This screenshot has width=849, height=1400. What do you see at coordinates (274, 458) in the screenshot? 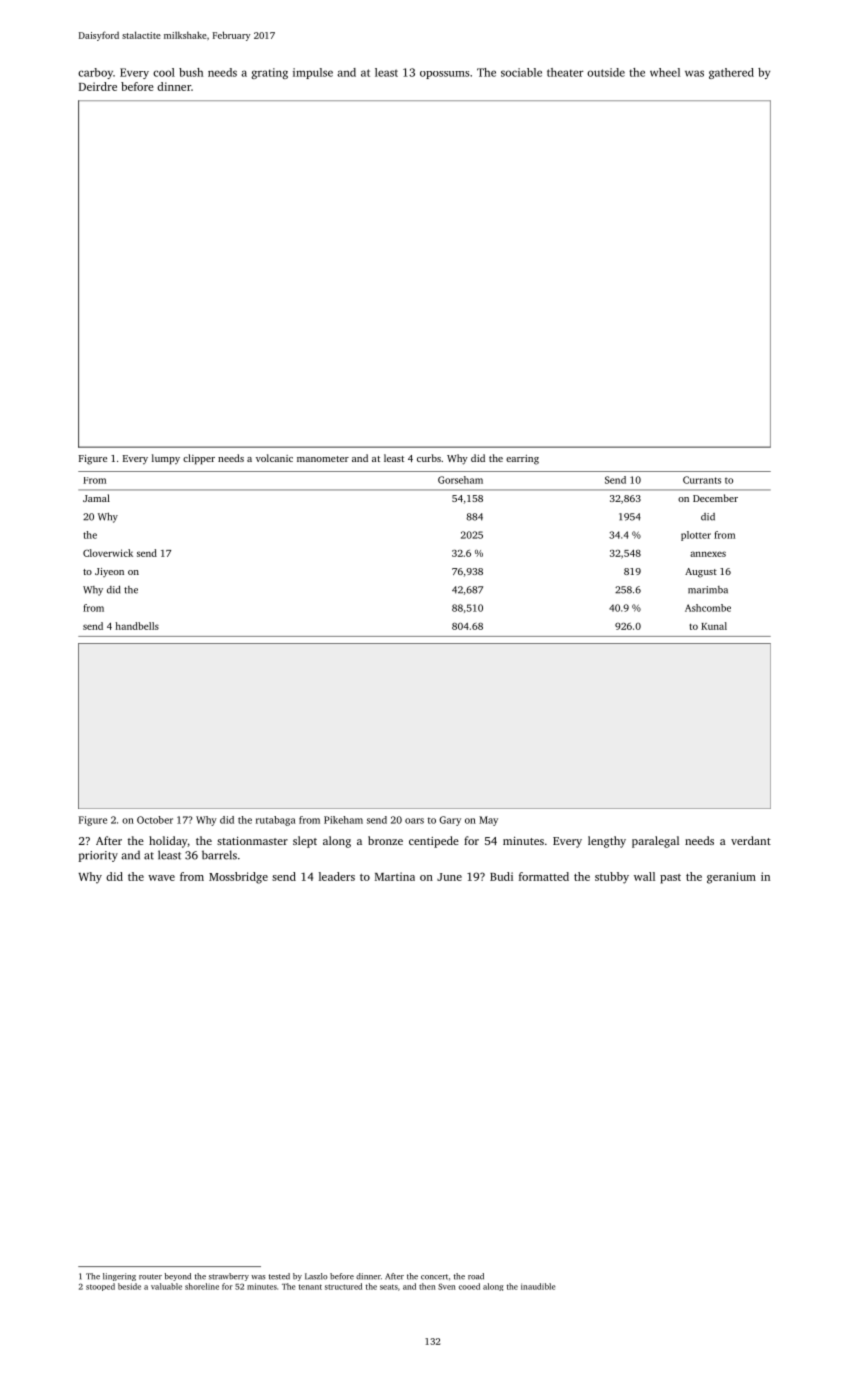
I see `volcanic` at bounding box center [274, 458].
